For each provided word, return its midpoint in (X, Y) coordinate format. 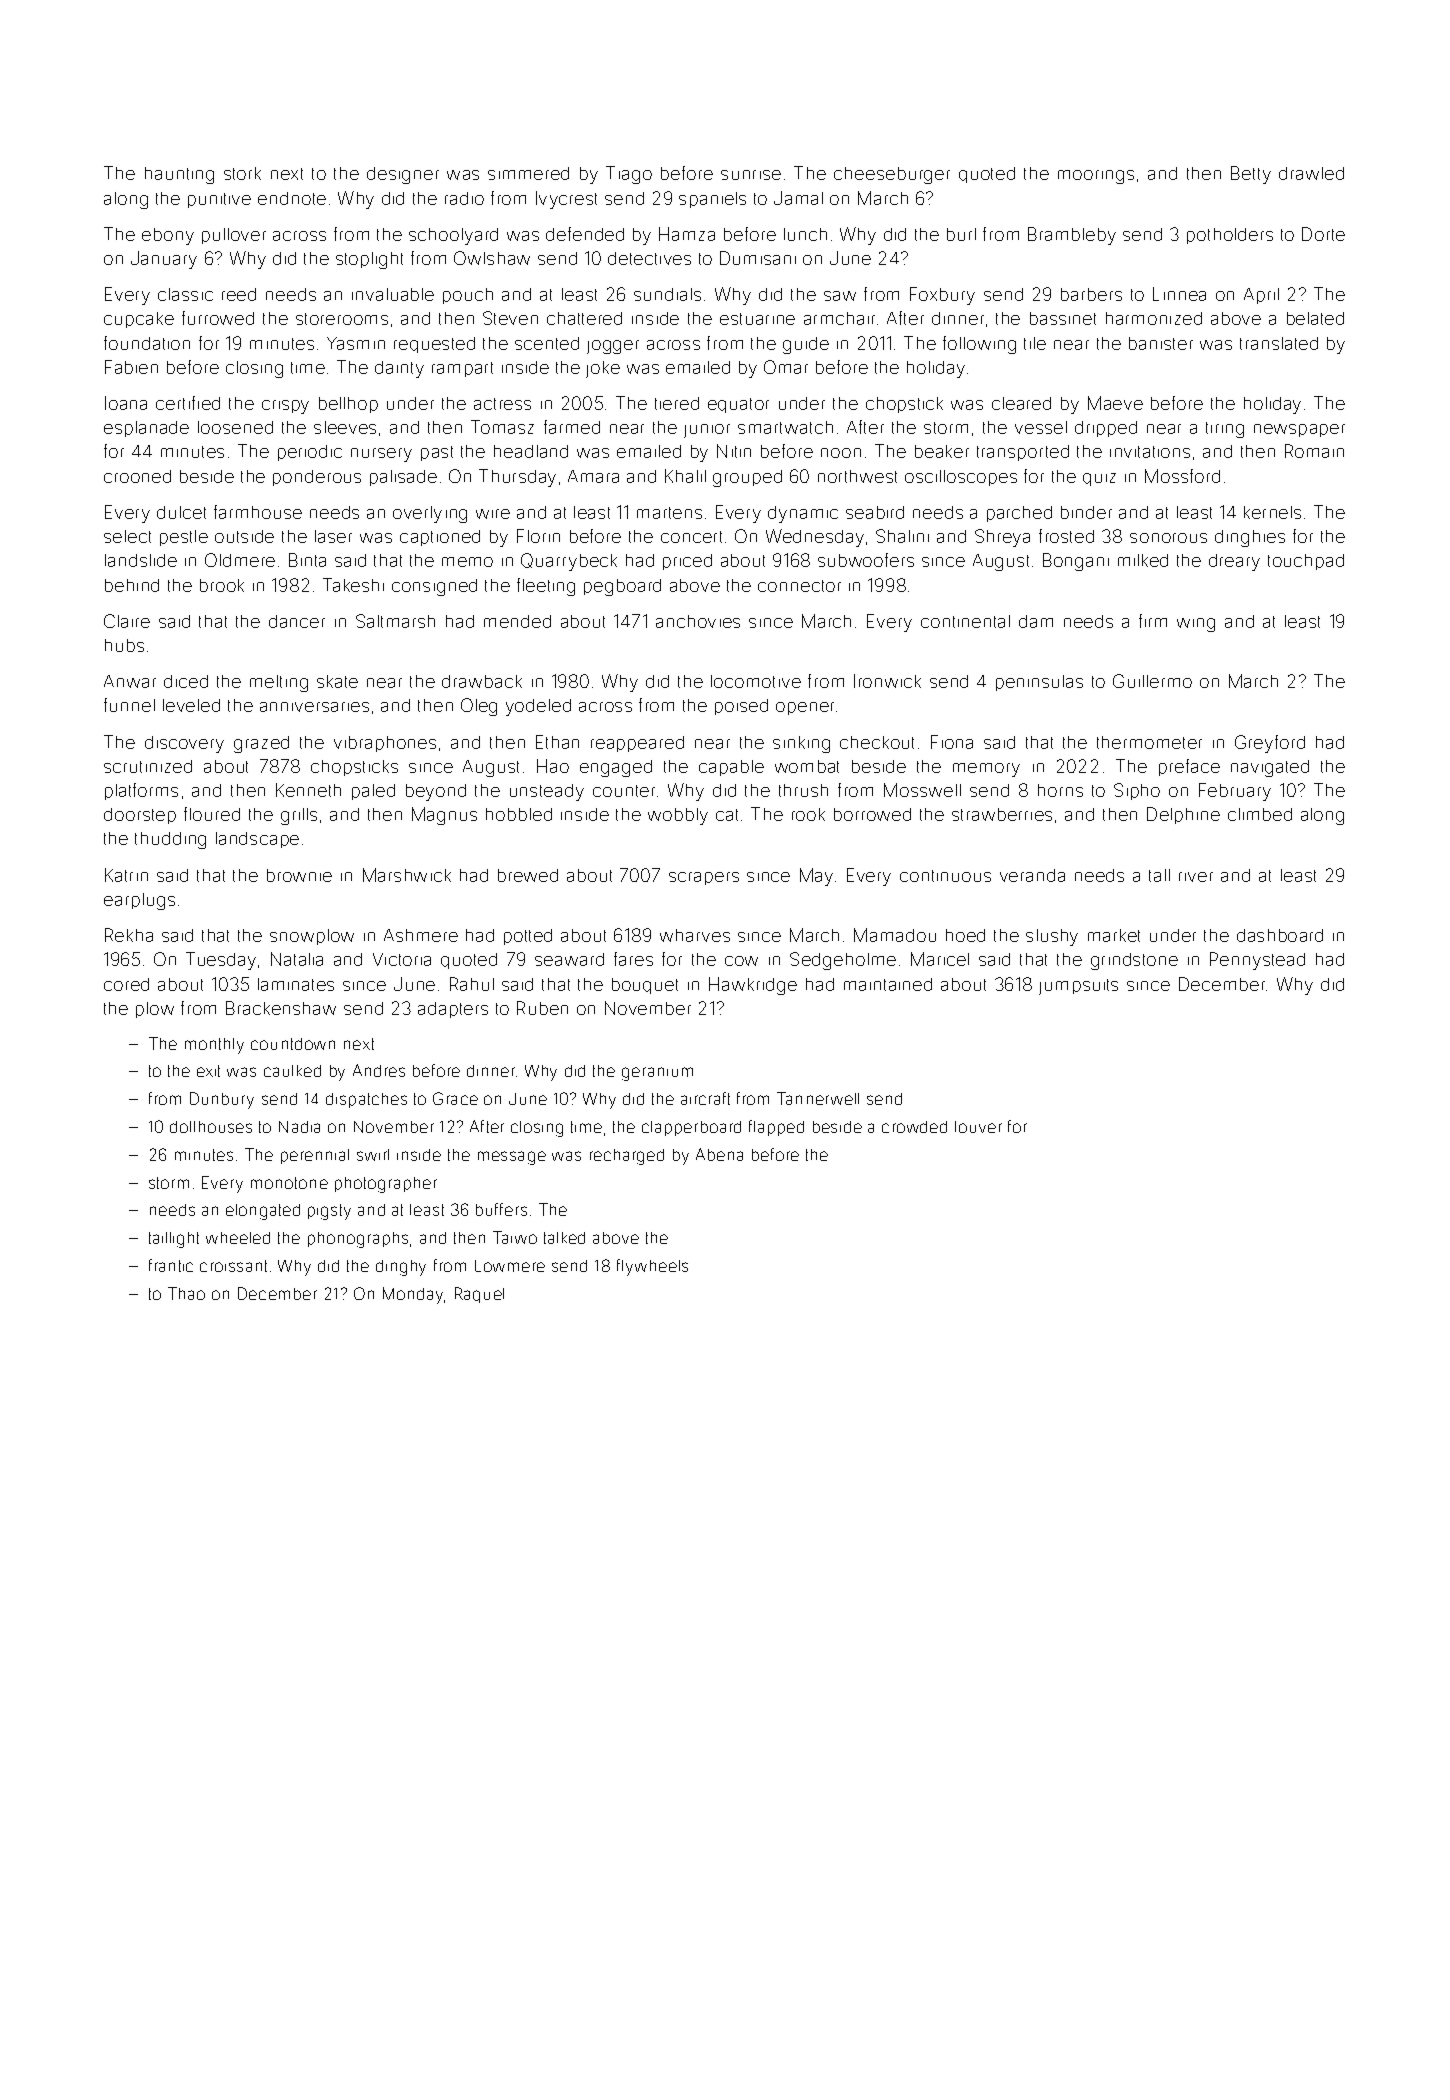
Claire (127, 621)
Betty (1251, 175)
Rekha (129, 935)
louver (978, 1127)
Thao (186, 1293)
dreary (1234, 562)
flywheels (652, 1267)
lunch (805, 234)
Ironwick (887, 681)
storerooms (342, 319)
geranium (657, 1074)
